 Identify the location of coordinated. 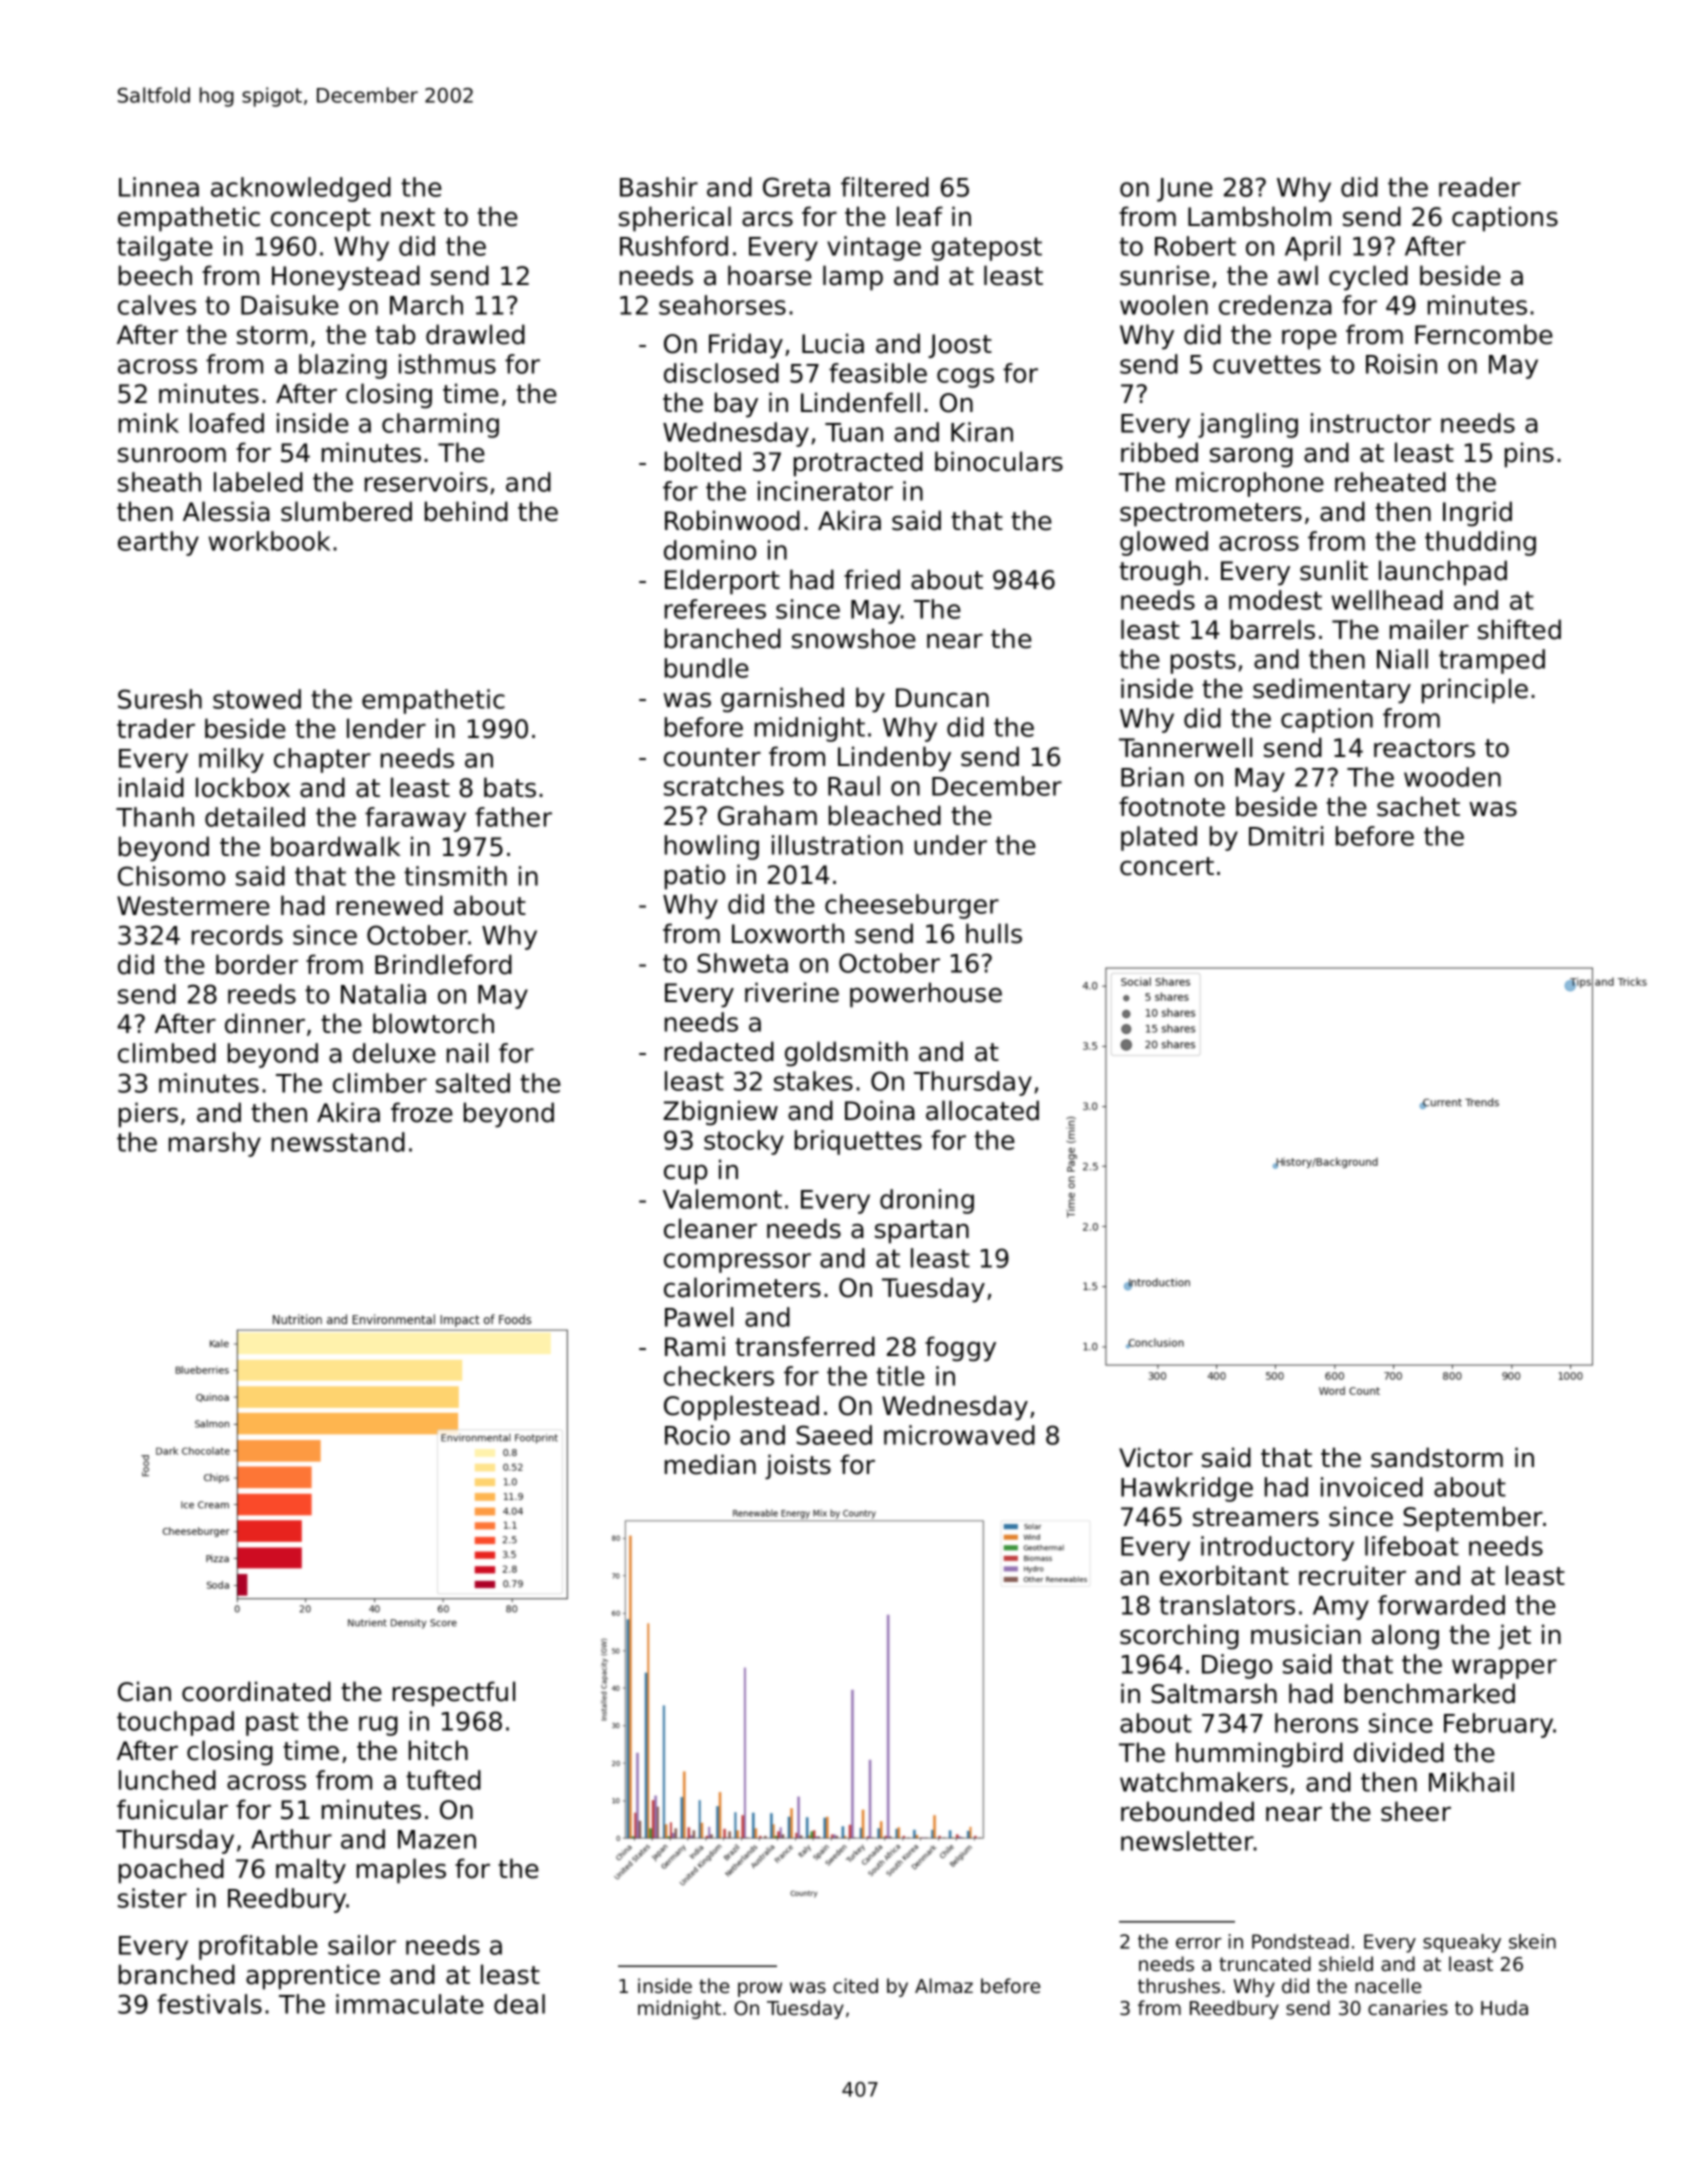
(256, 1691).
